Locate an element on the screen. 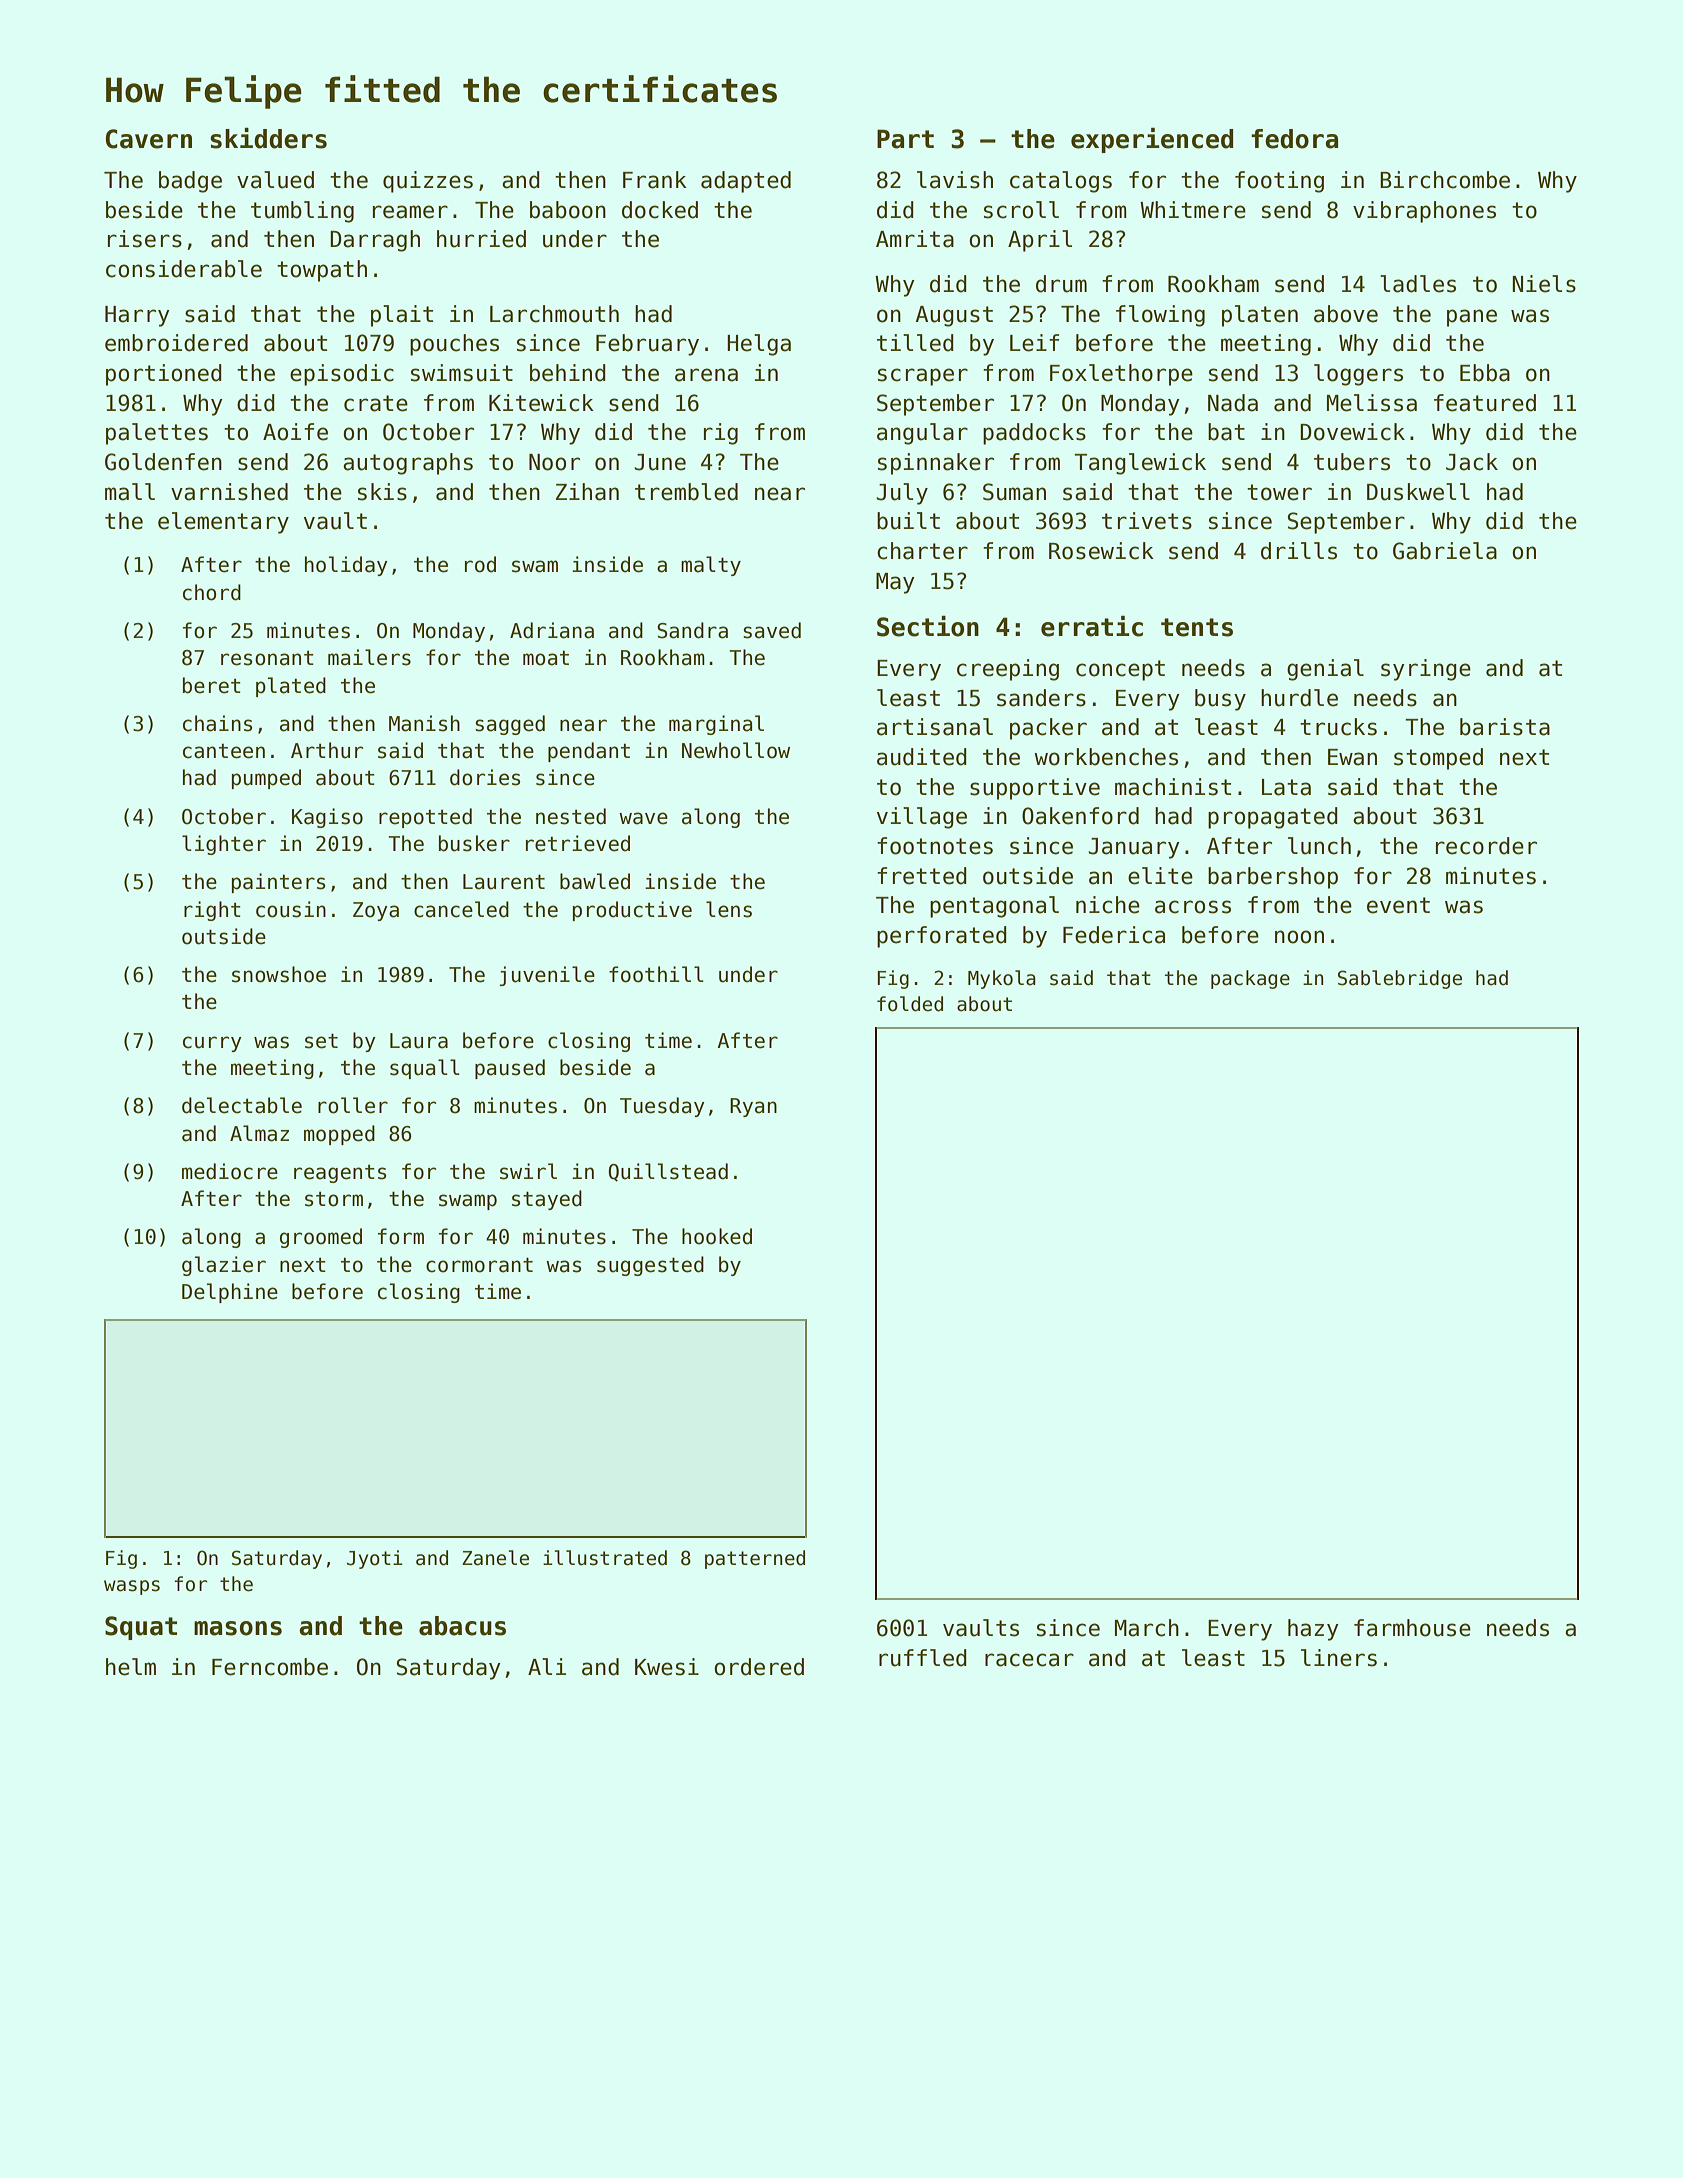  embroidered is located at coordinates (176, 343).
